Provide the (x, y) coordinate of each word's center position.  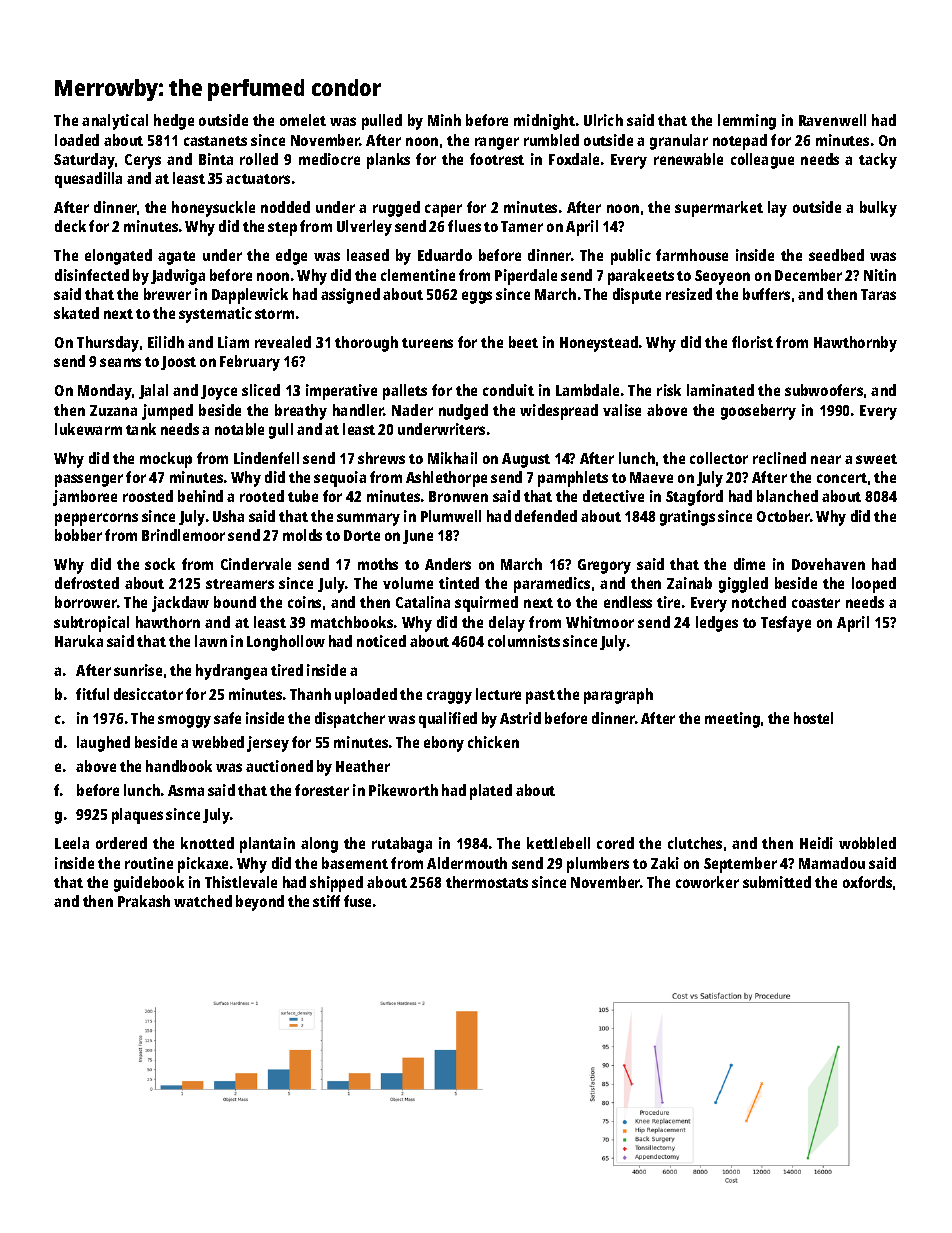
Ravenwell (832, 120)
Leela (72, 843)
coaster (816, 603)
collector (719, 458)
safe (227, 718)
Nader (412, 410)
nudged (463, 412)
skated (76, 313)
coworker (707, 882)
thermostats (487, 882)
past (540, 697)
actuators (258, 179)
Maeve (651, 477)
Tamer (522, 226)
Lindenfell (266, 458)
